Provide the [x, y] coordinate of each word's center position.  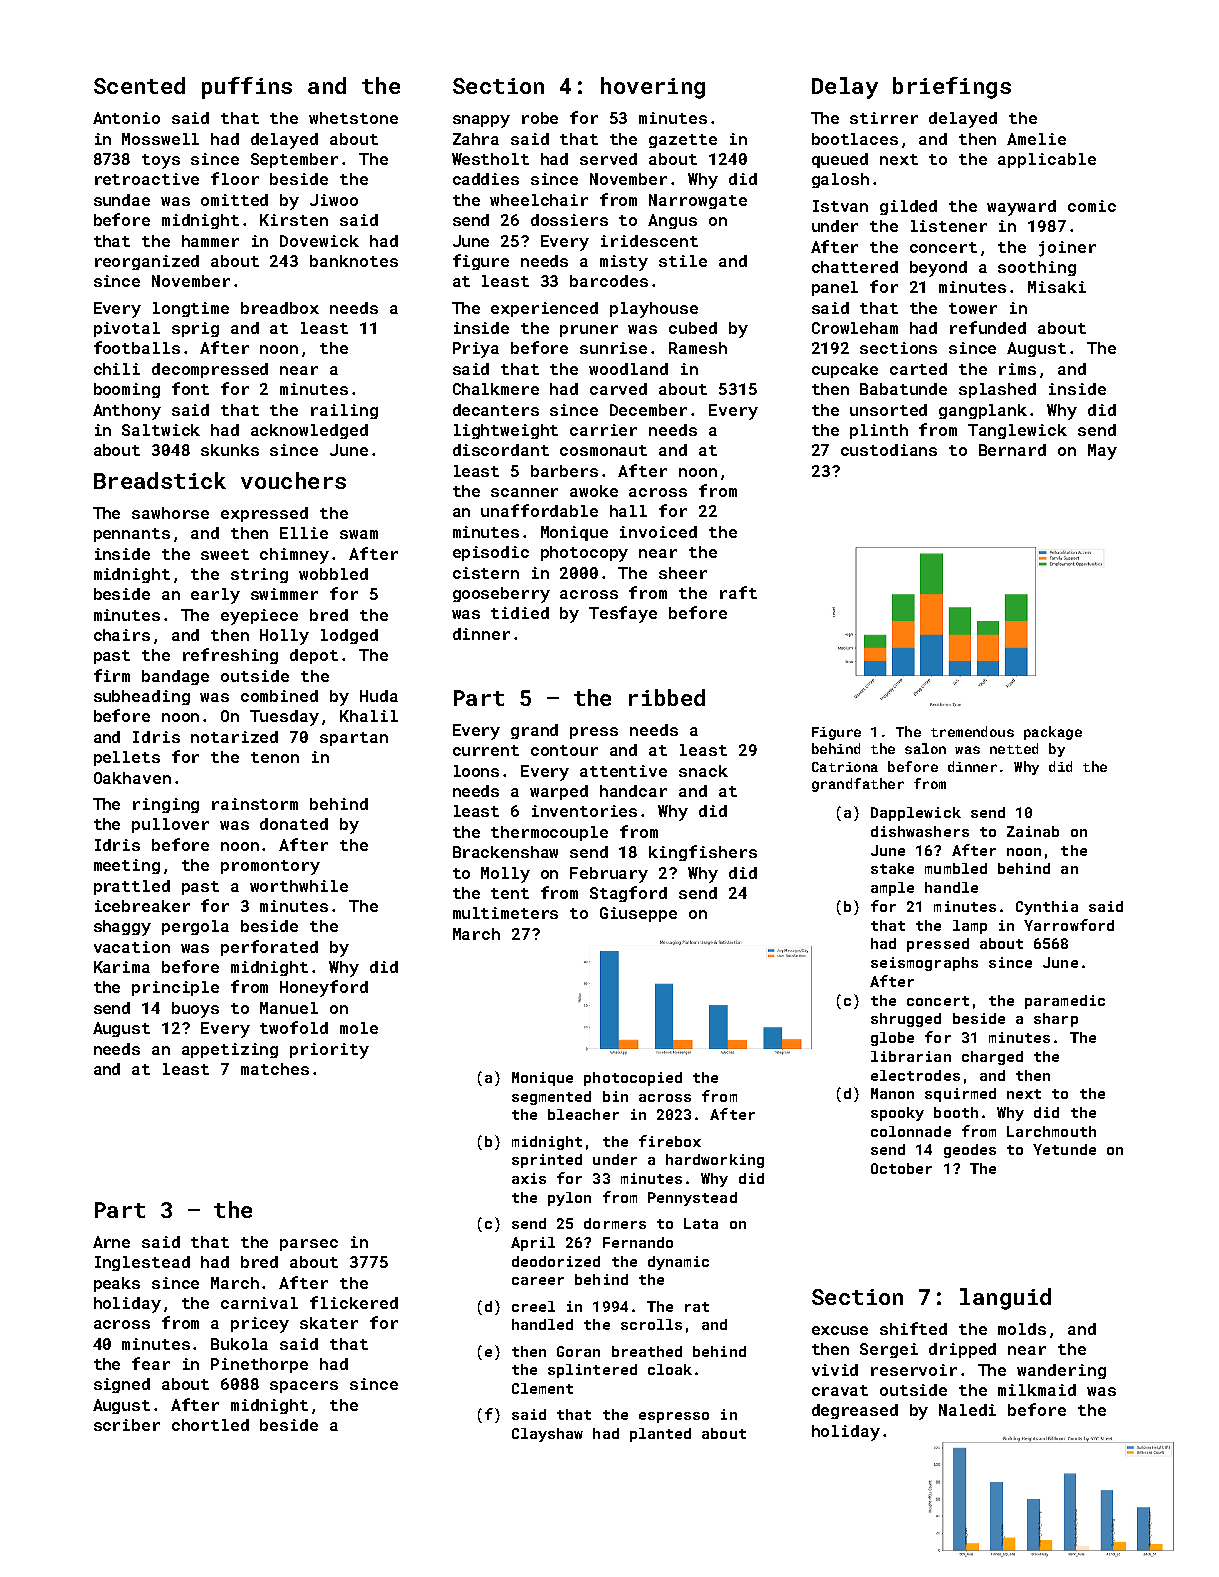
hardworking [715, 1161]
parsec [309, 1245]
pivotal [127, 329]
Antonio [126, 118]
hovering [653, 88]
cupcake [845, 370]
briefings [952, 88]
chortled [210, 1425]
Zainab [1033, 831]
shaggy [122, 928]
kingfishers [703, 853]
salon [925, 748]
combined [279, 696]
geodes [970, 1151]
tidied [520, 613]
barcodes [609, 281]
